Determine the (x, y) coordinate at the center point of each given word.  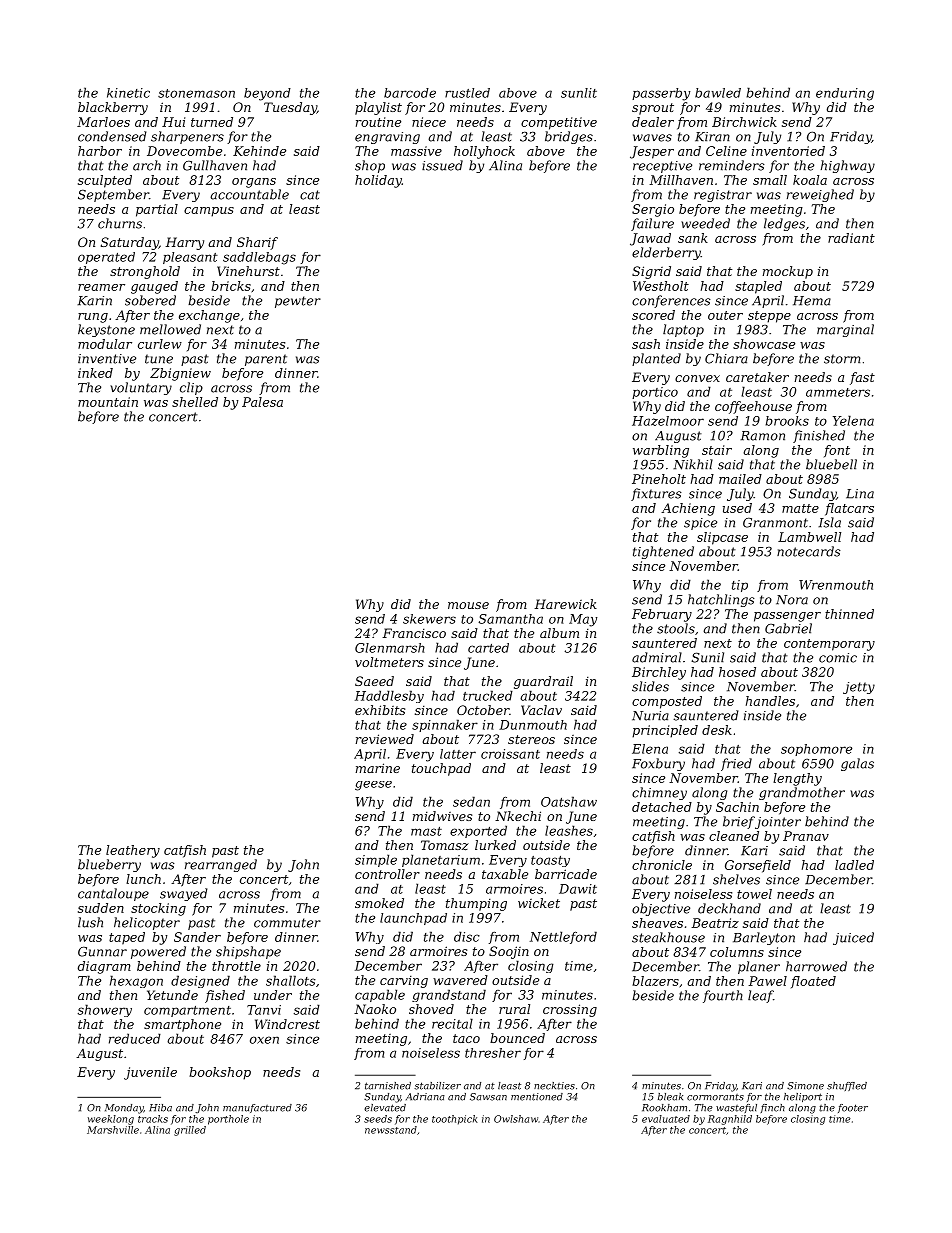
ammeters (838, 392)
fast (862, 378)
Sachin (737, 807)
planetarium (441, 860)
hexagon (136, 981)
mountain (108, 402)
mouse (468, 605)
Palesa (262, 402)
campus (209, 212)
